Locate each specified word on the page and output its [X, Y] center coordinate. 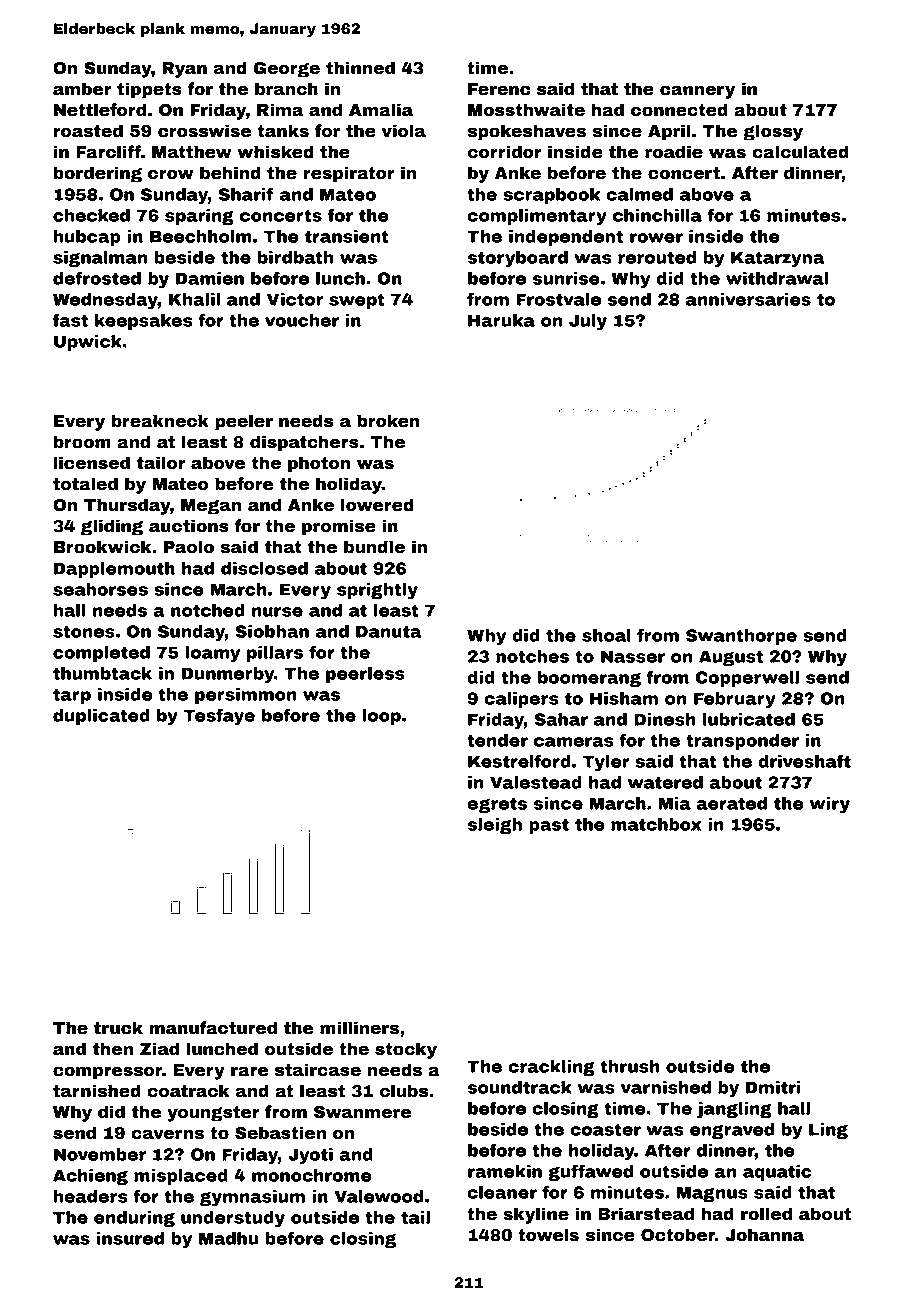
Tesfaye [219, 717]
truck [118, 1028]
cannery [697, 92]
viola [403, 131]
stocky [406, 1050]
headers [91, 1196]
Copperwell [747, 679]
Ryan [184, 70]
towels [548, 1235]
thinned [360, 68]
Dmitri [773, 1087]
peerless [365, 675]
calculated [800, 152]
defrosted [97, 278]
